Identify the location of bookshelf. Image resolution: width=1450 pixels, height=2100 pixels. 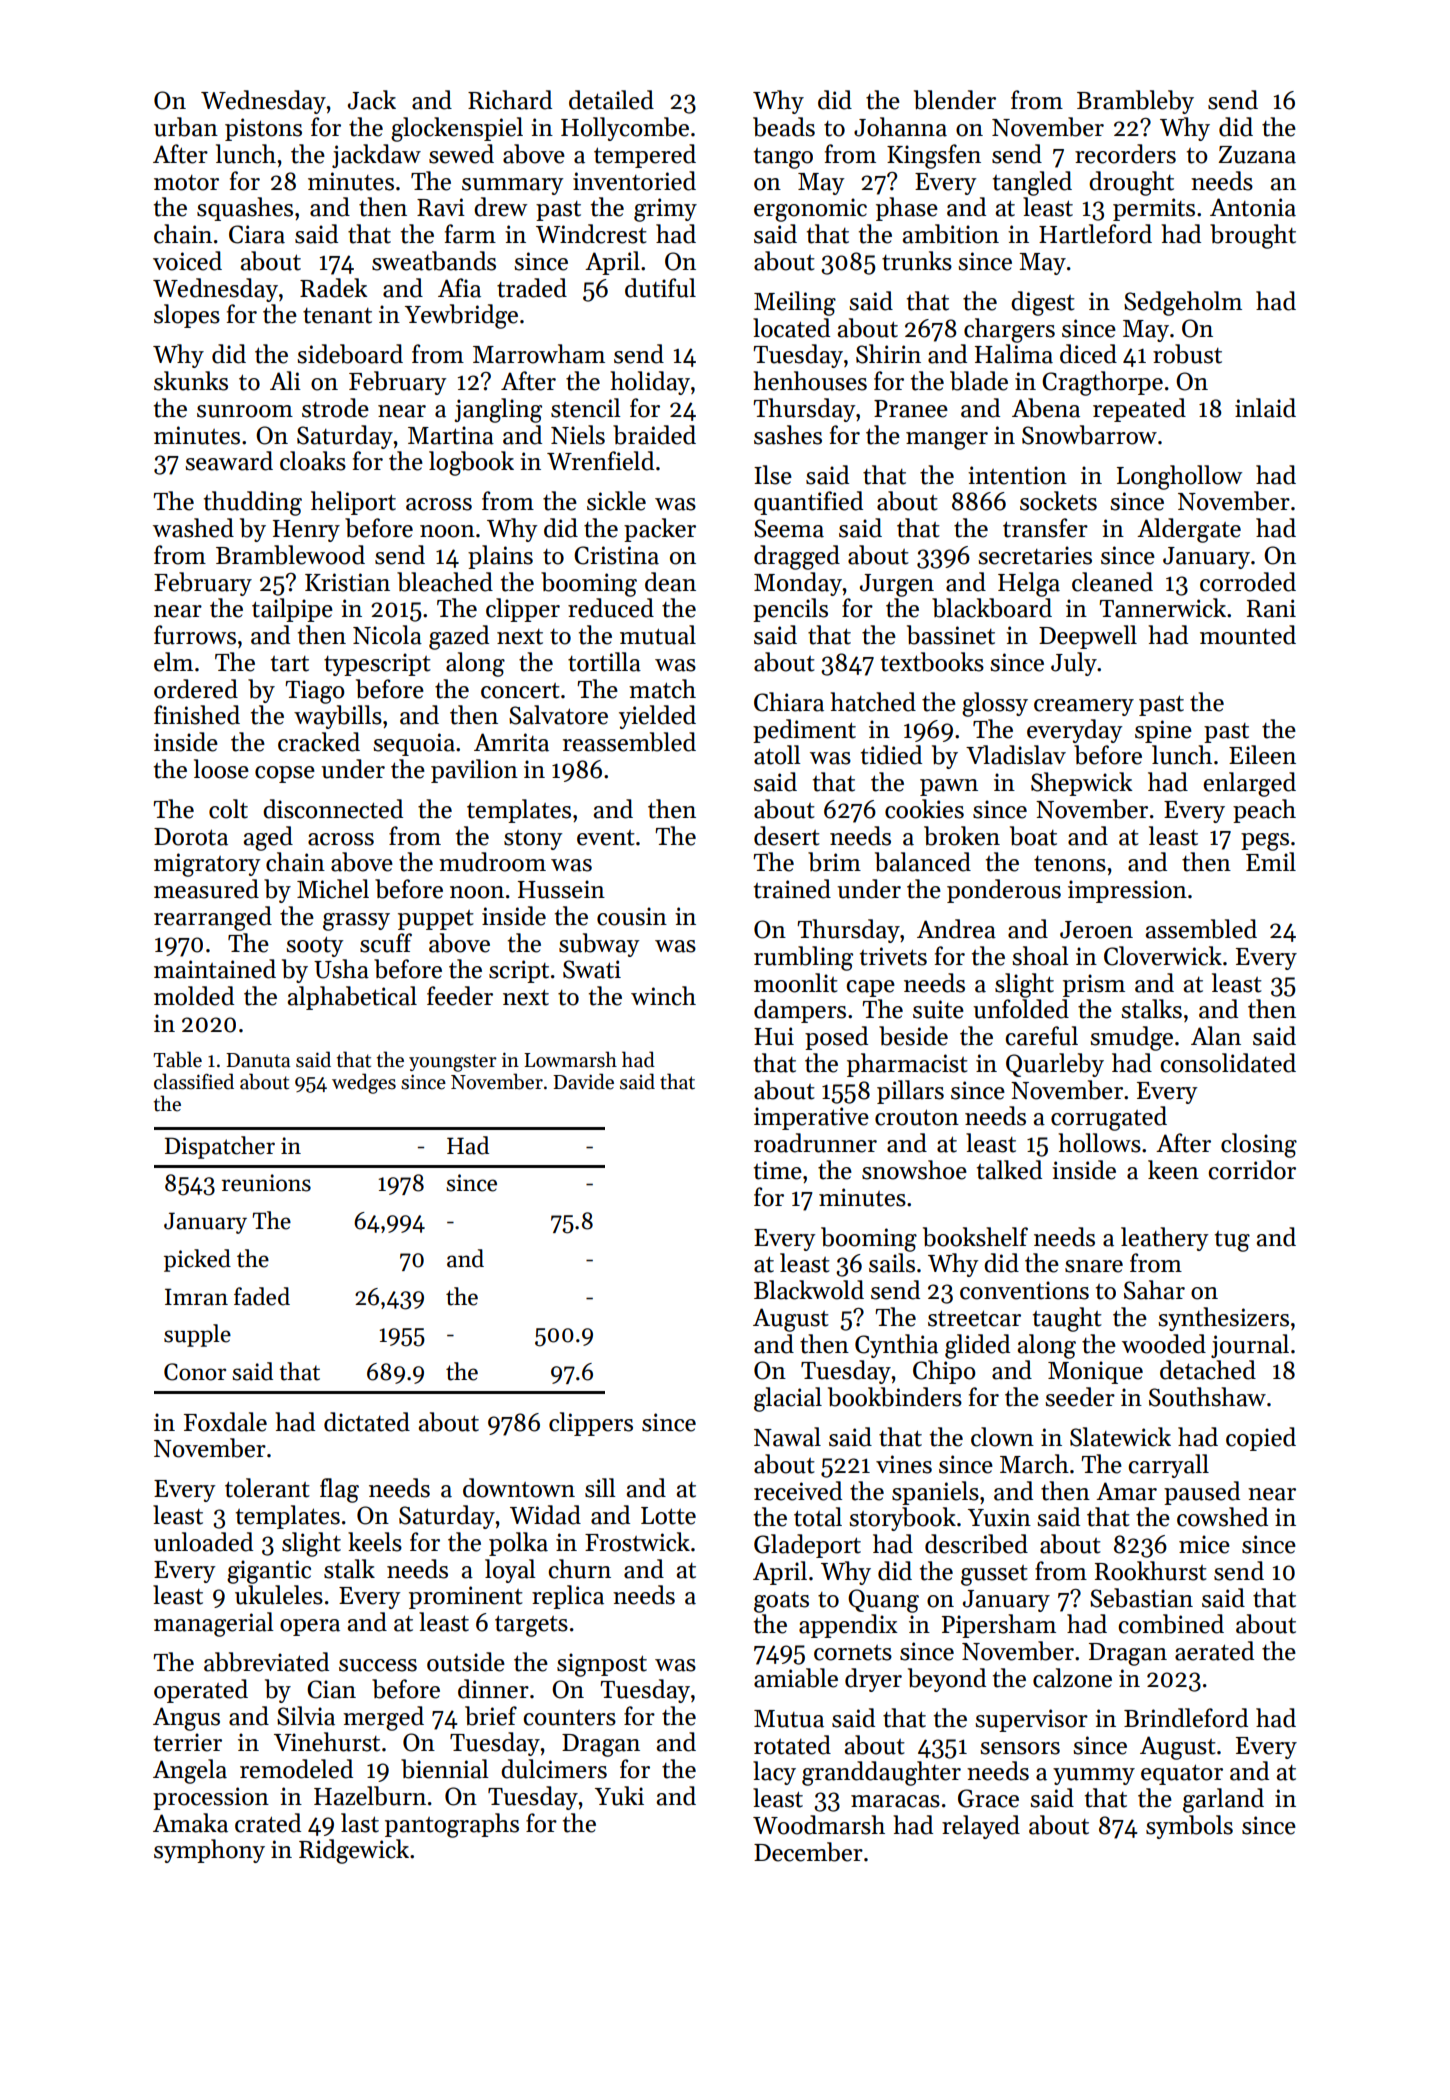
(975, 1237).
